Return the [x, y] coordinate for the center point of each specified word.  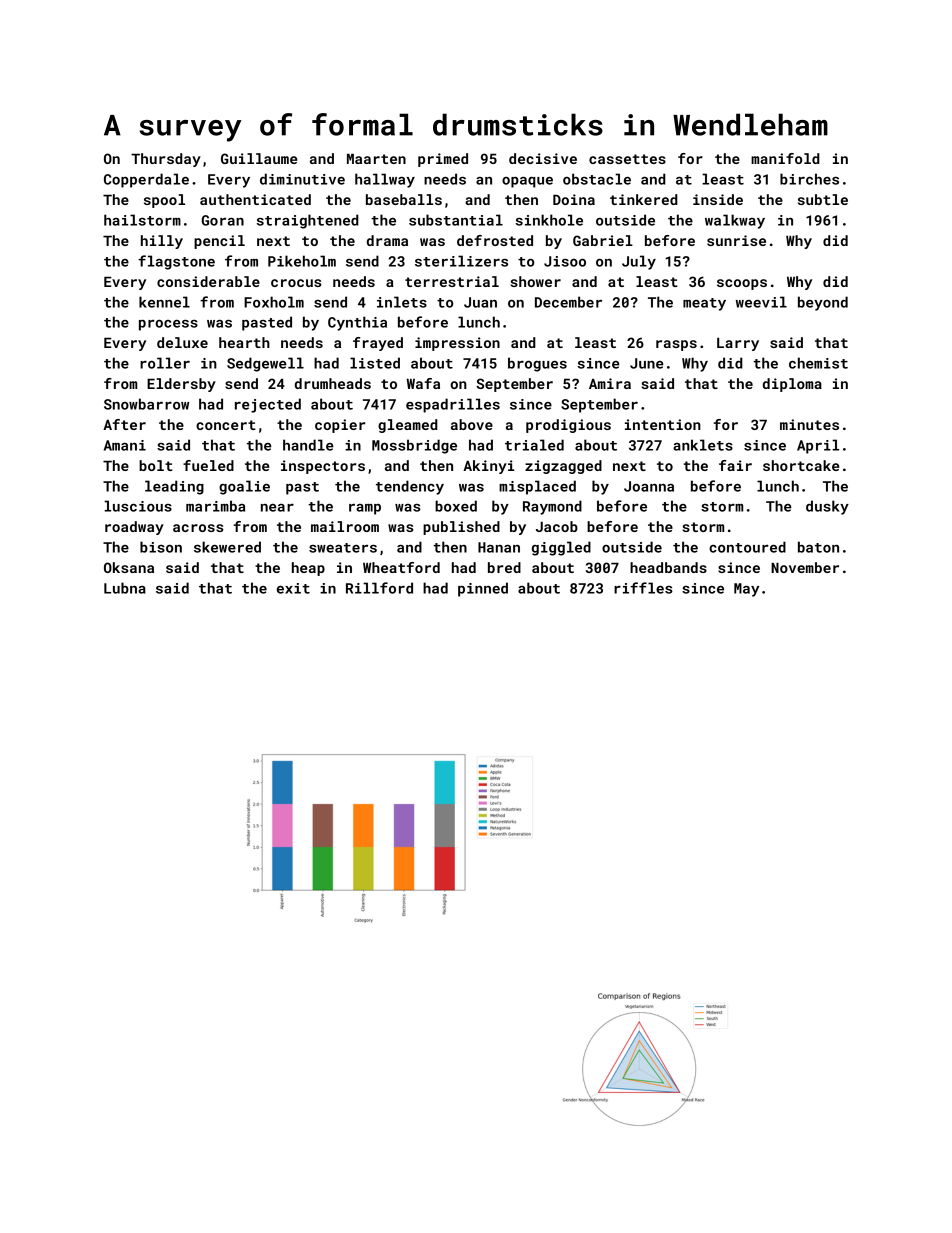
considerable [208, 281]
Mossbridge [414, 446]
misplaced [537, 487]
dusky [827, 507]
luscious [138, 506]
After [124, 424]
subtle [823, 199]
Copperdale [146, 180]
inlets [402, 302]
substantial [456, 220]
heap [308, 569]
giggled [561, 548]
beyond [823, 303]
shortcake [801, 465]
